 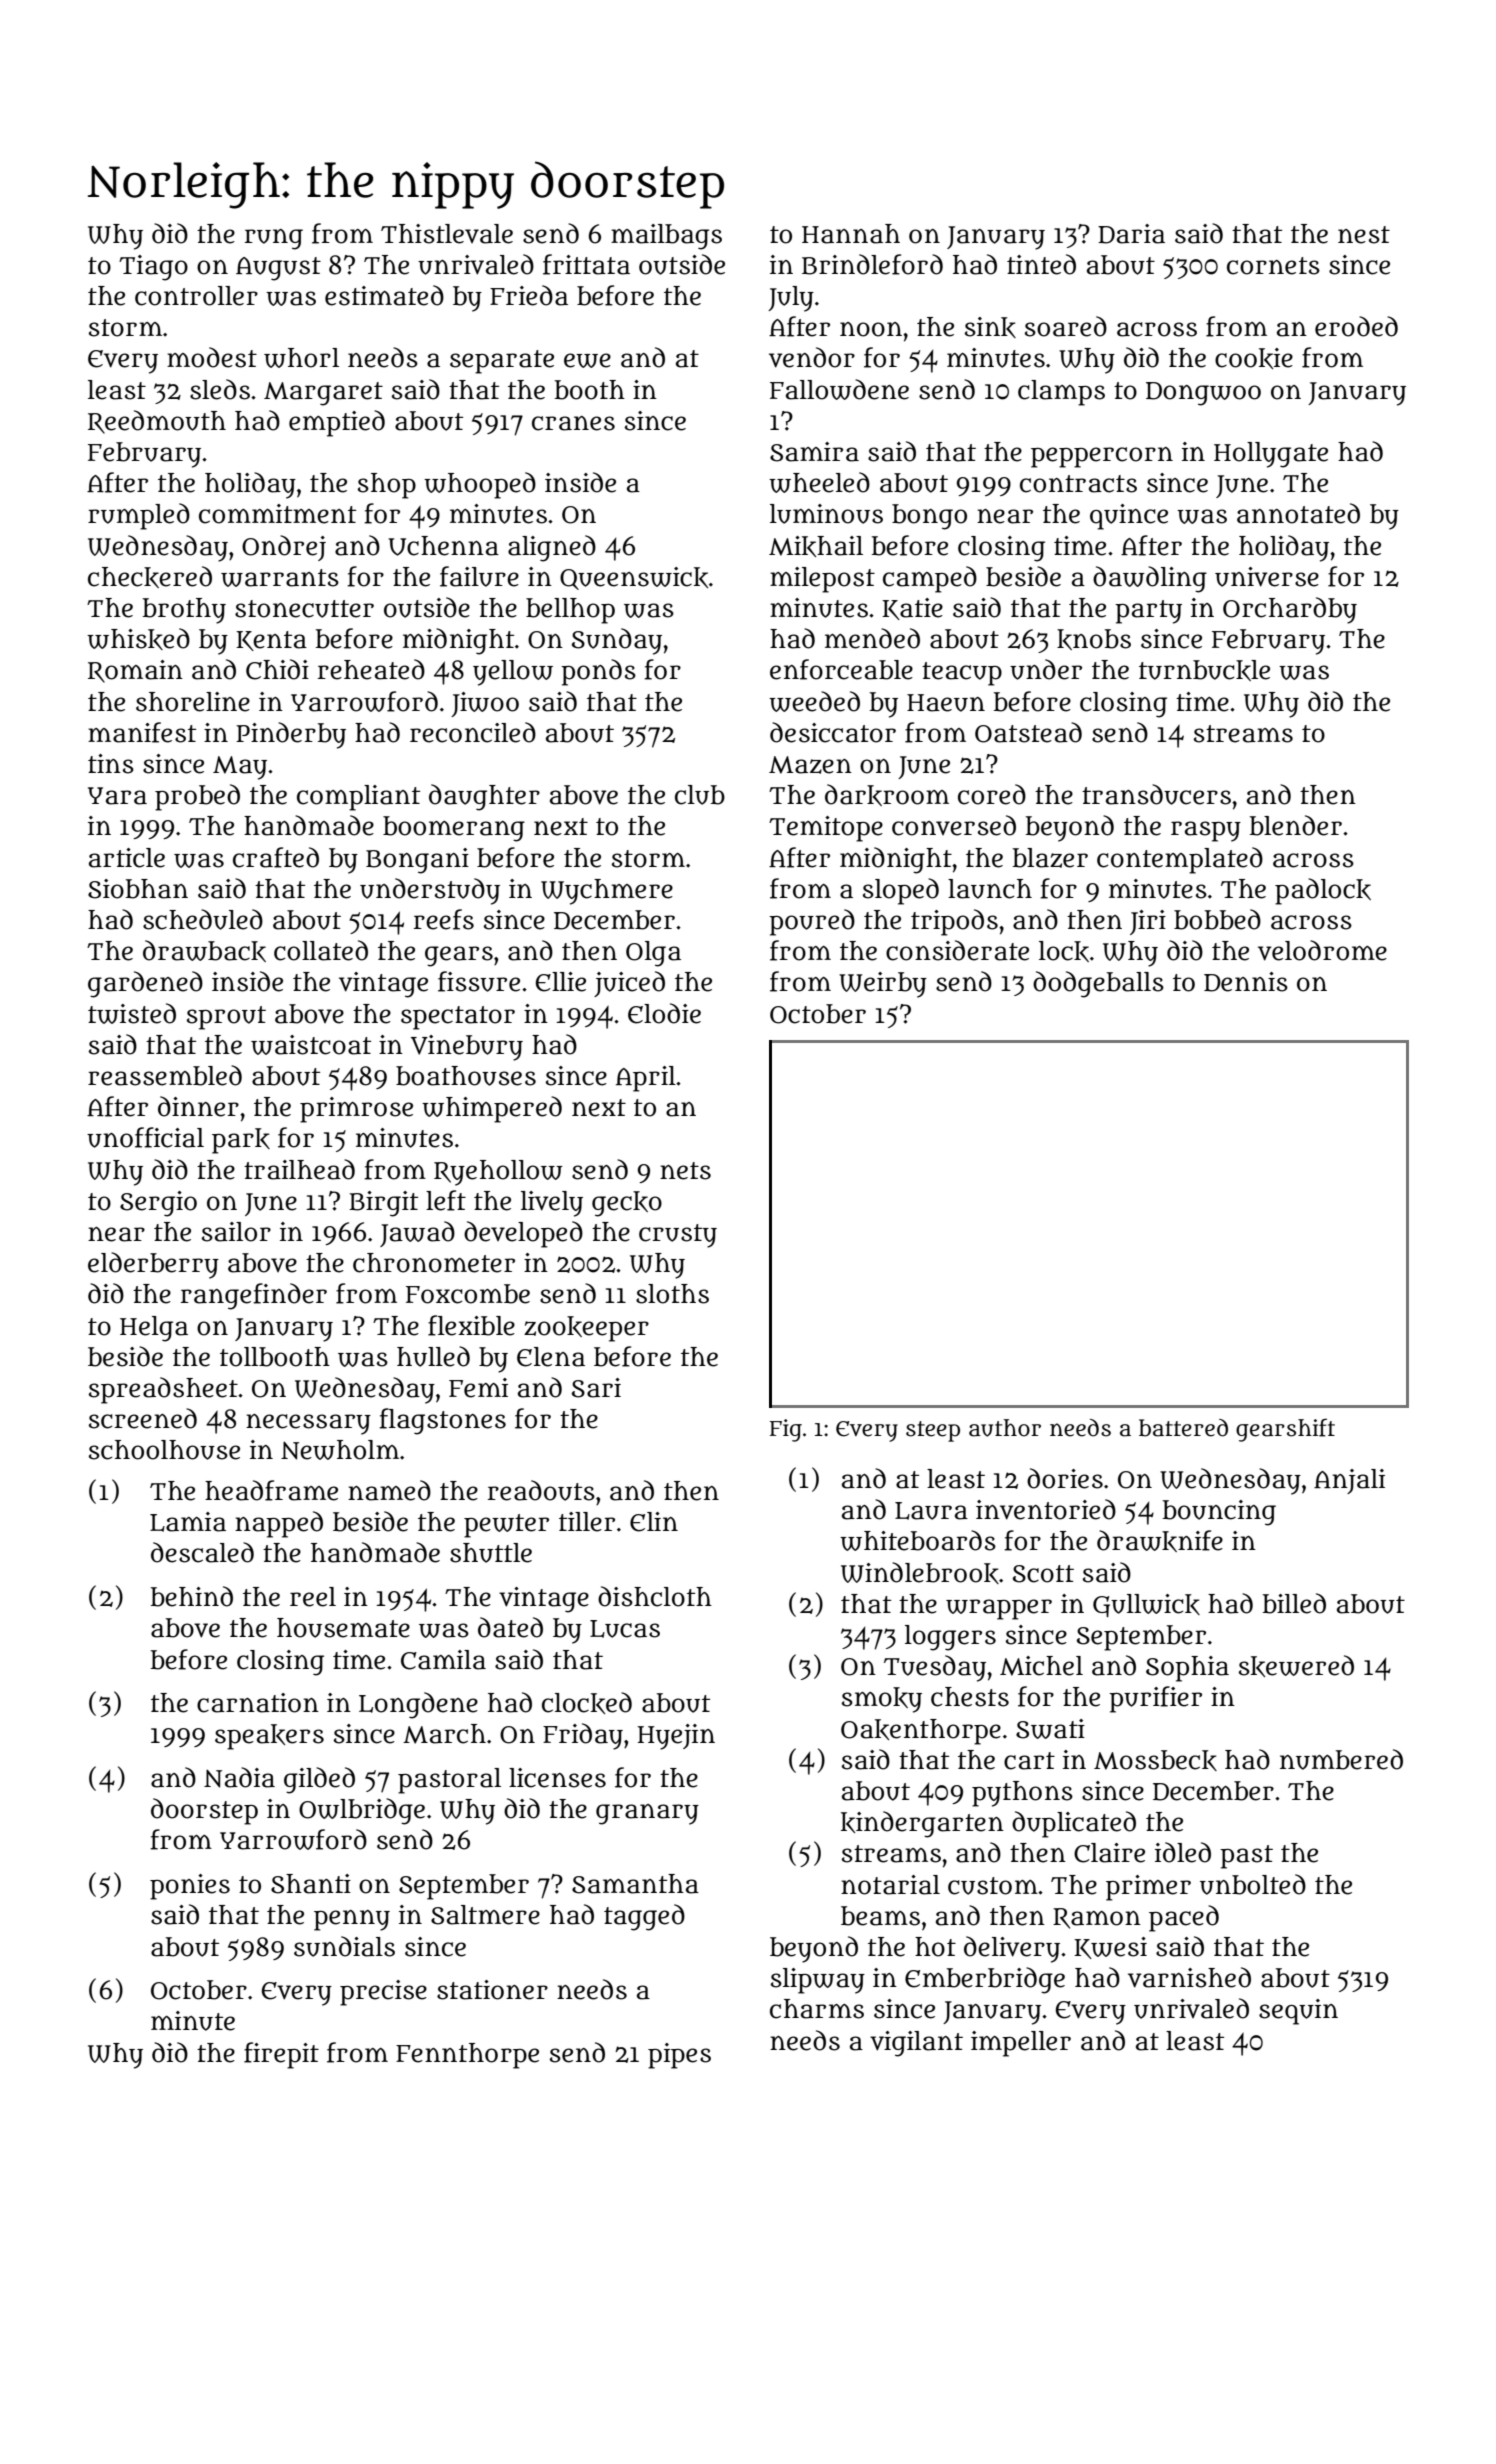 I want to click on Tiago, so click(x=153, y=268).
